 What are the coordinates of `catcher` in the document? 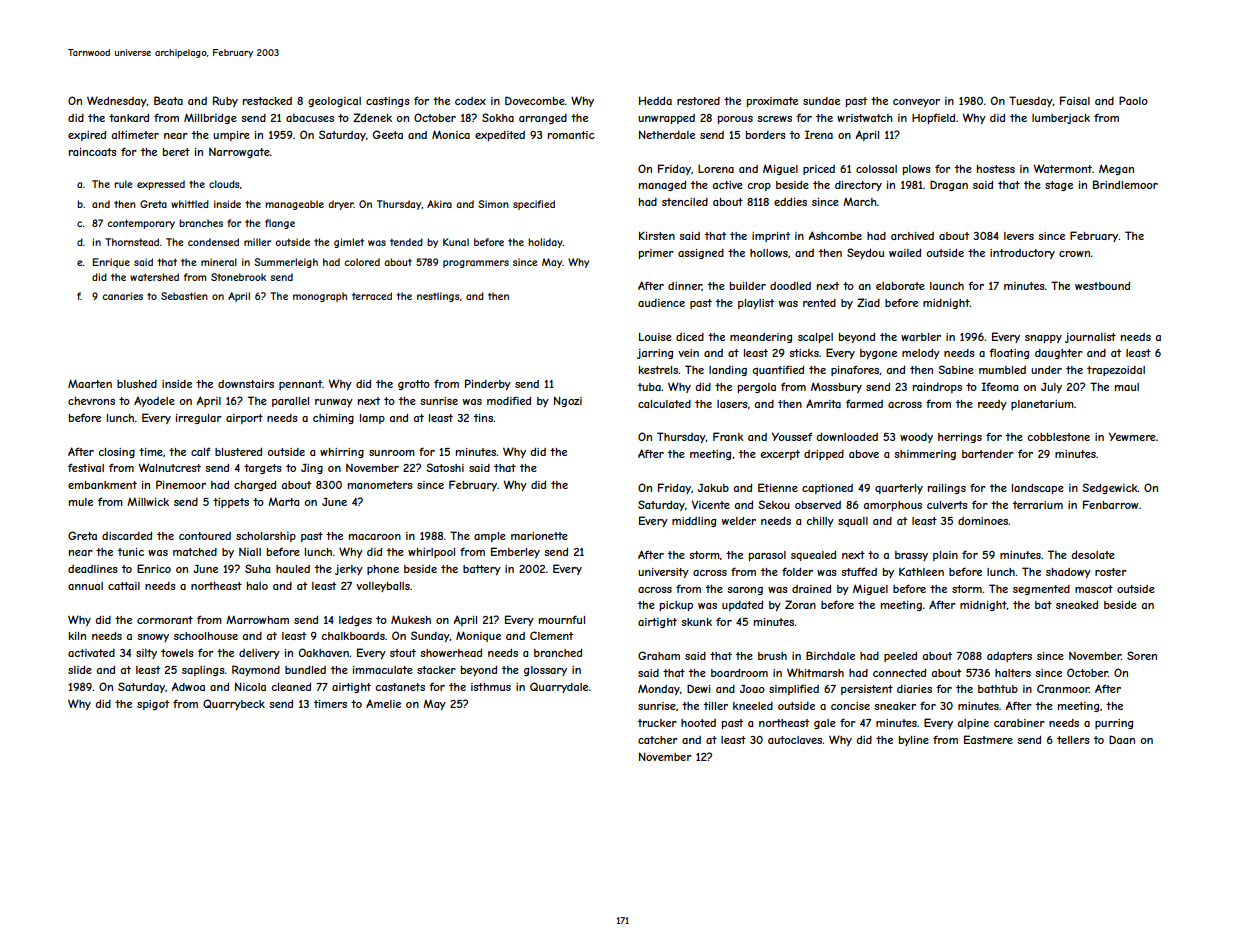 It's located at (658, 740).
